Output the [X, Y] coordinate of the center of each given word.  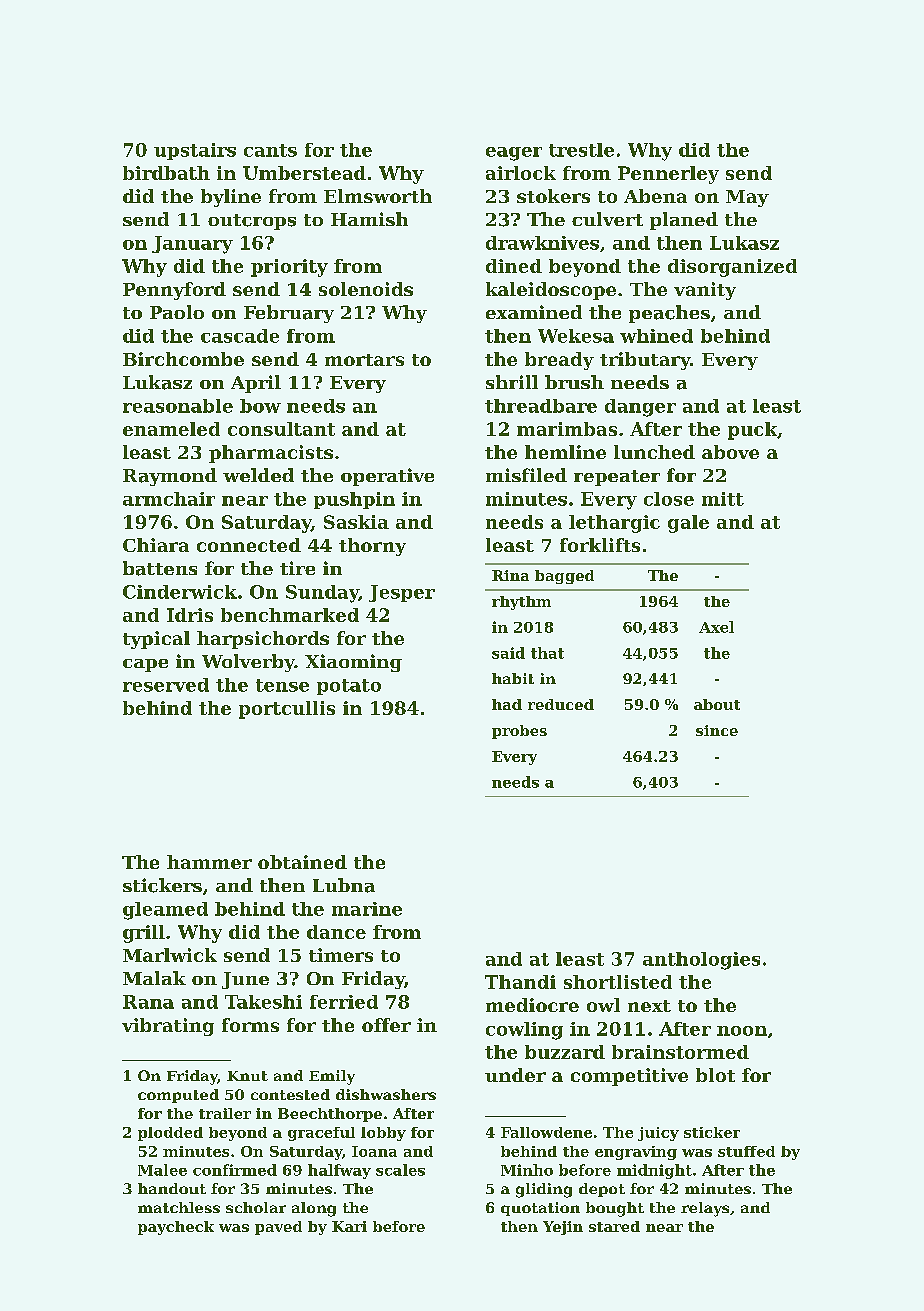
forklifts [600, 545]
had [507, 704]
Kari [349, 1226]
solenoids [366, 289]
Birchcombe [183, 359]
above [730, 452]
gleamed [165, 911]
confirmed [235, 1170]
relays [705, 1209]
